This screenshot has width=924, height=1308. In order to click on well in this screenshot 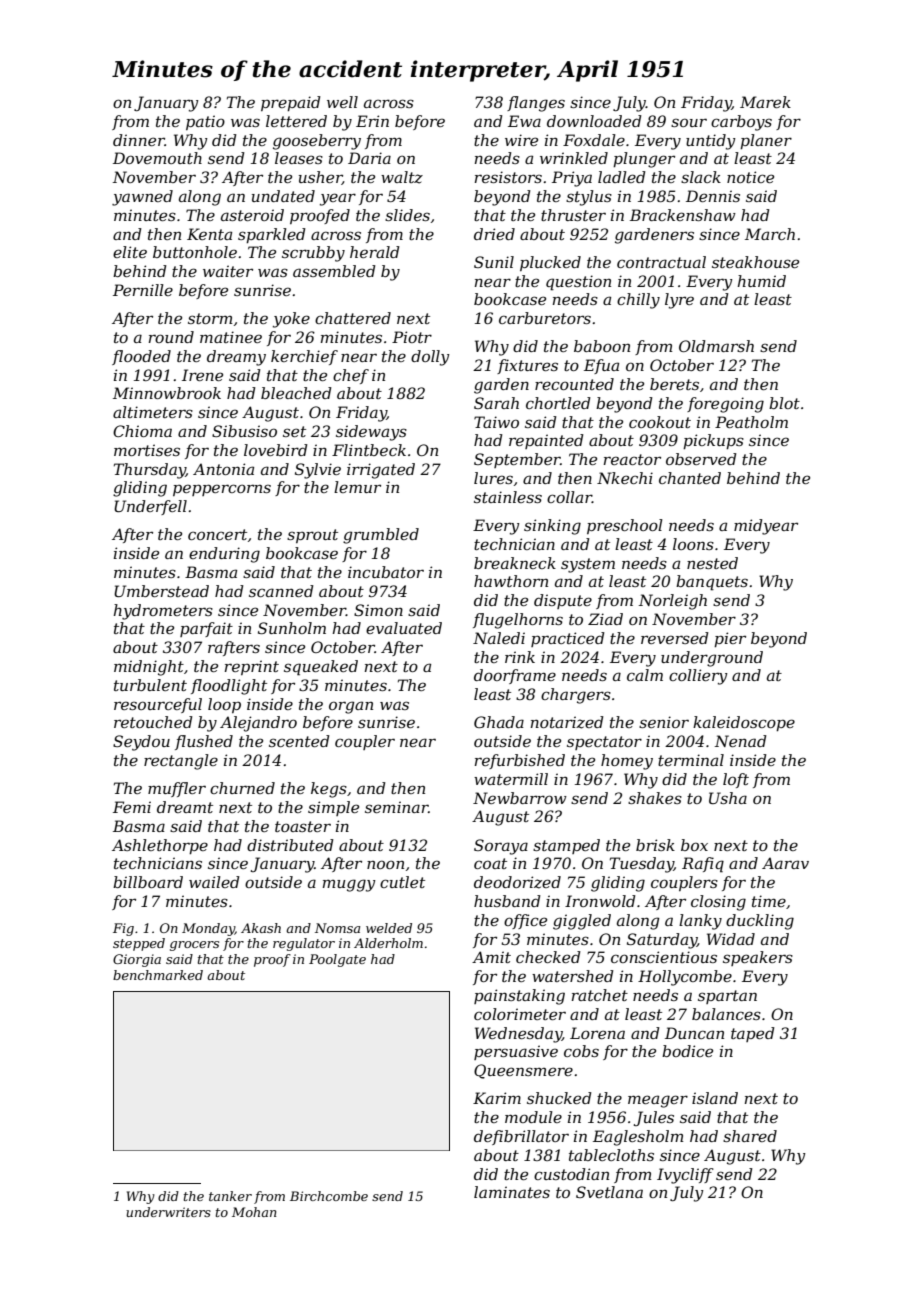, I will do `click(342, 102)`.
